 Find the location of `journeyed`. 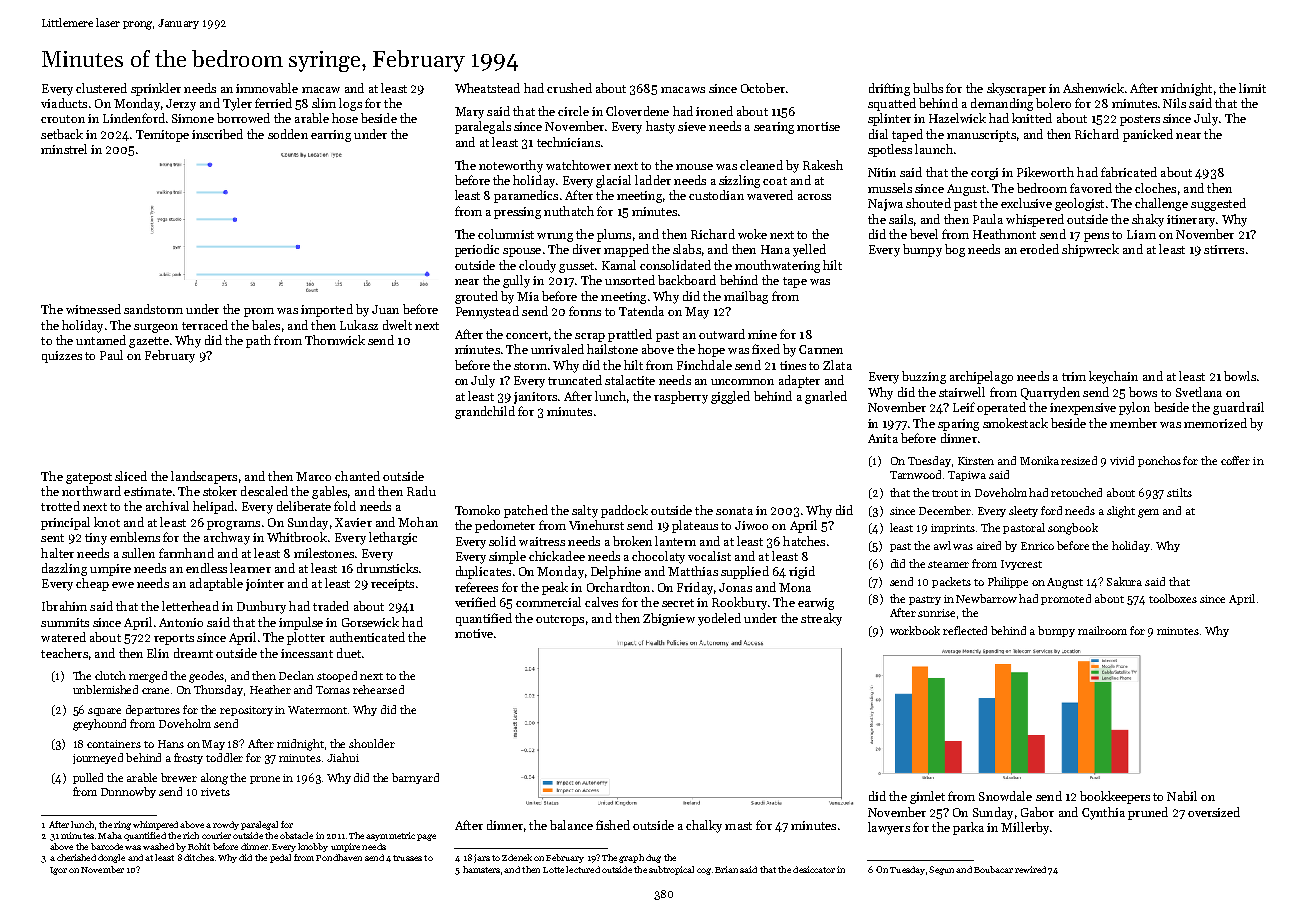

journeyed is located at coordinates (98, 758).
